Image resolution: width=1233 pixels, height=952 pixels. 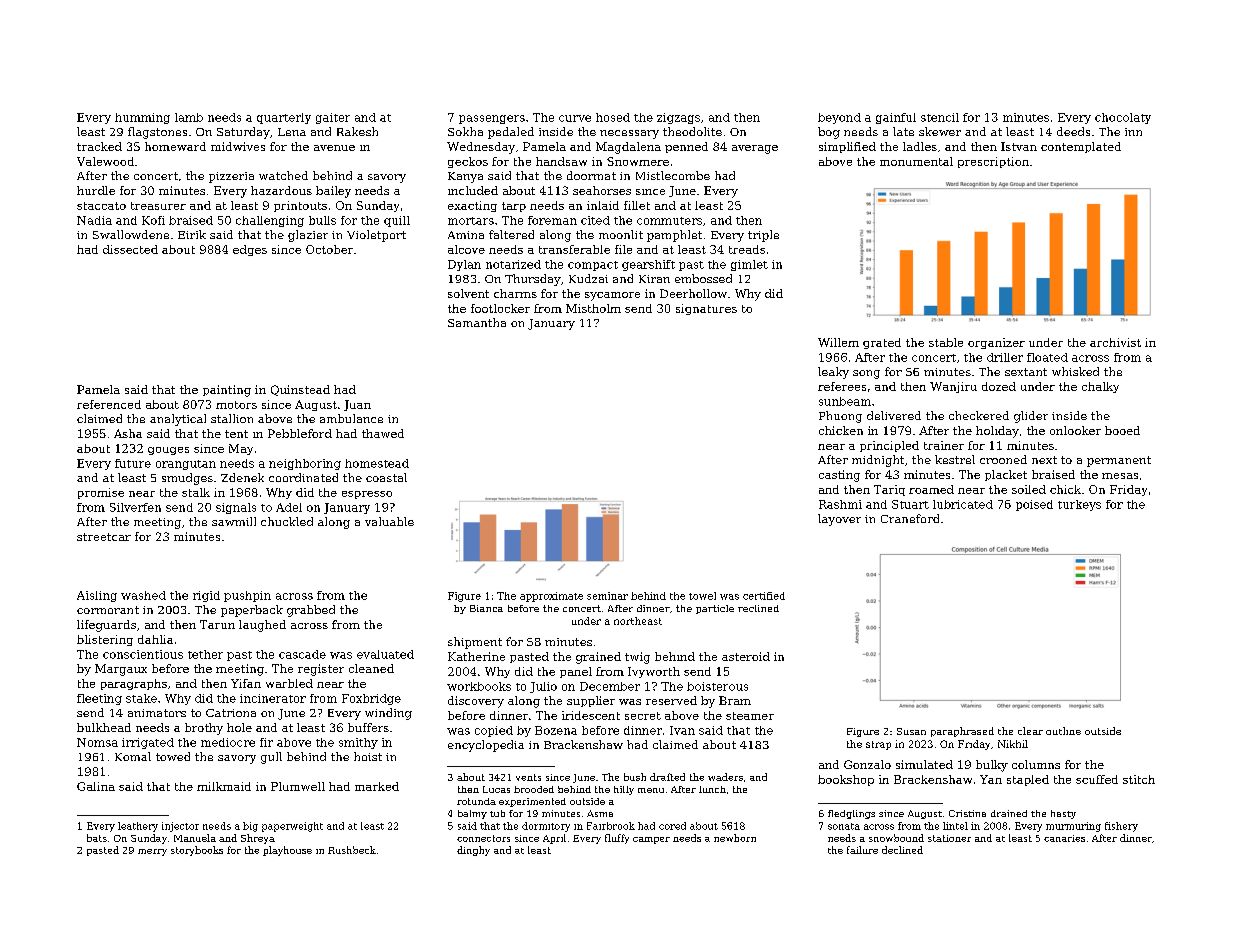 What do you see at coordinates (916, 161) in the document?
I see `monumental` at bounding box center [916, 161].
